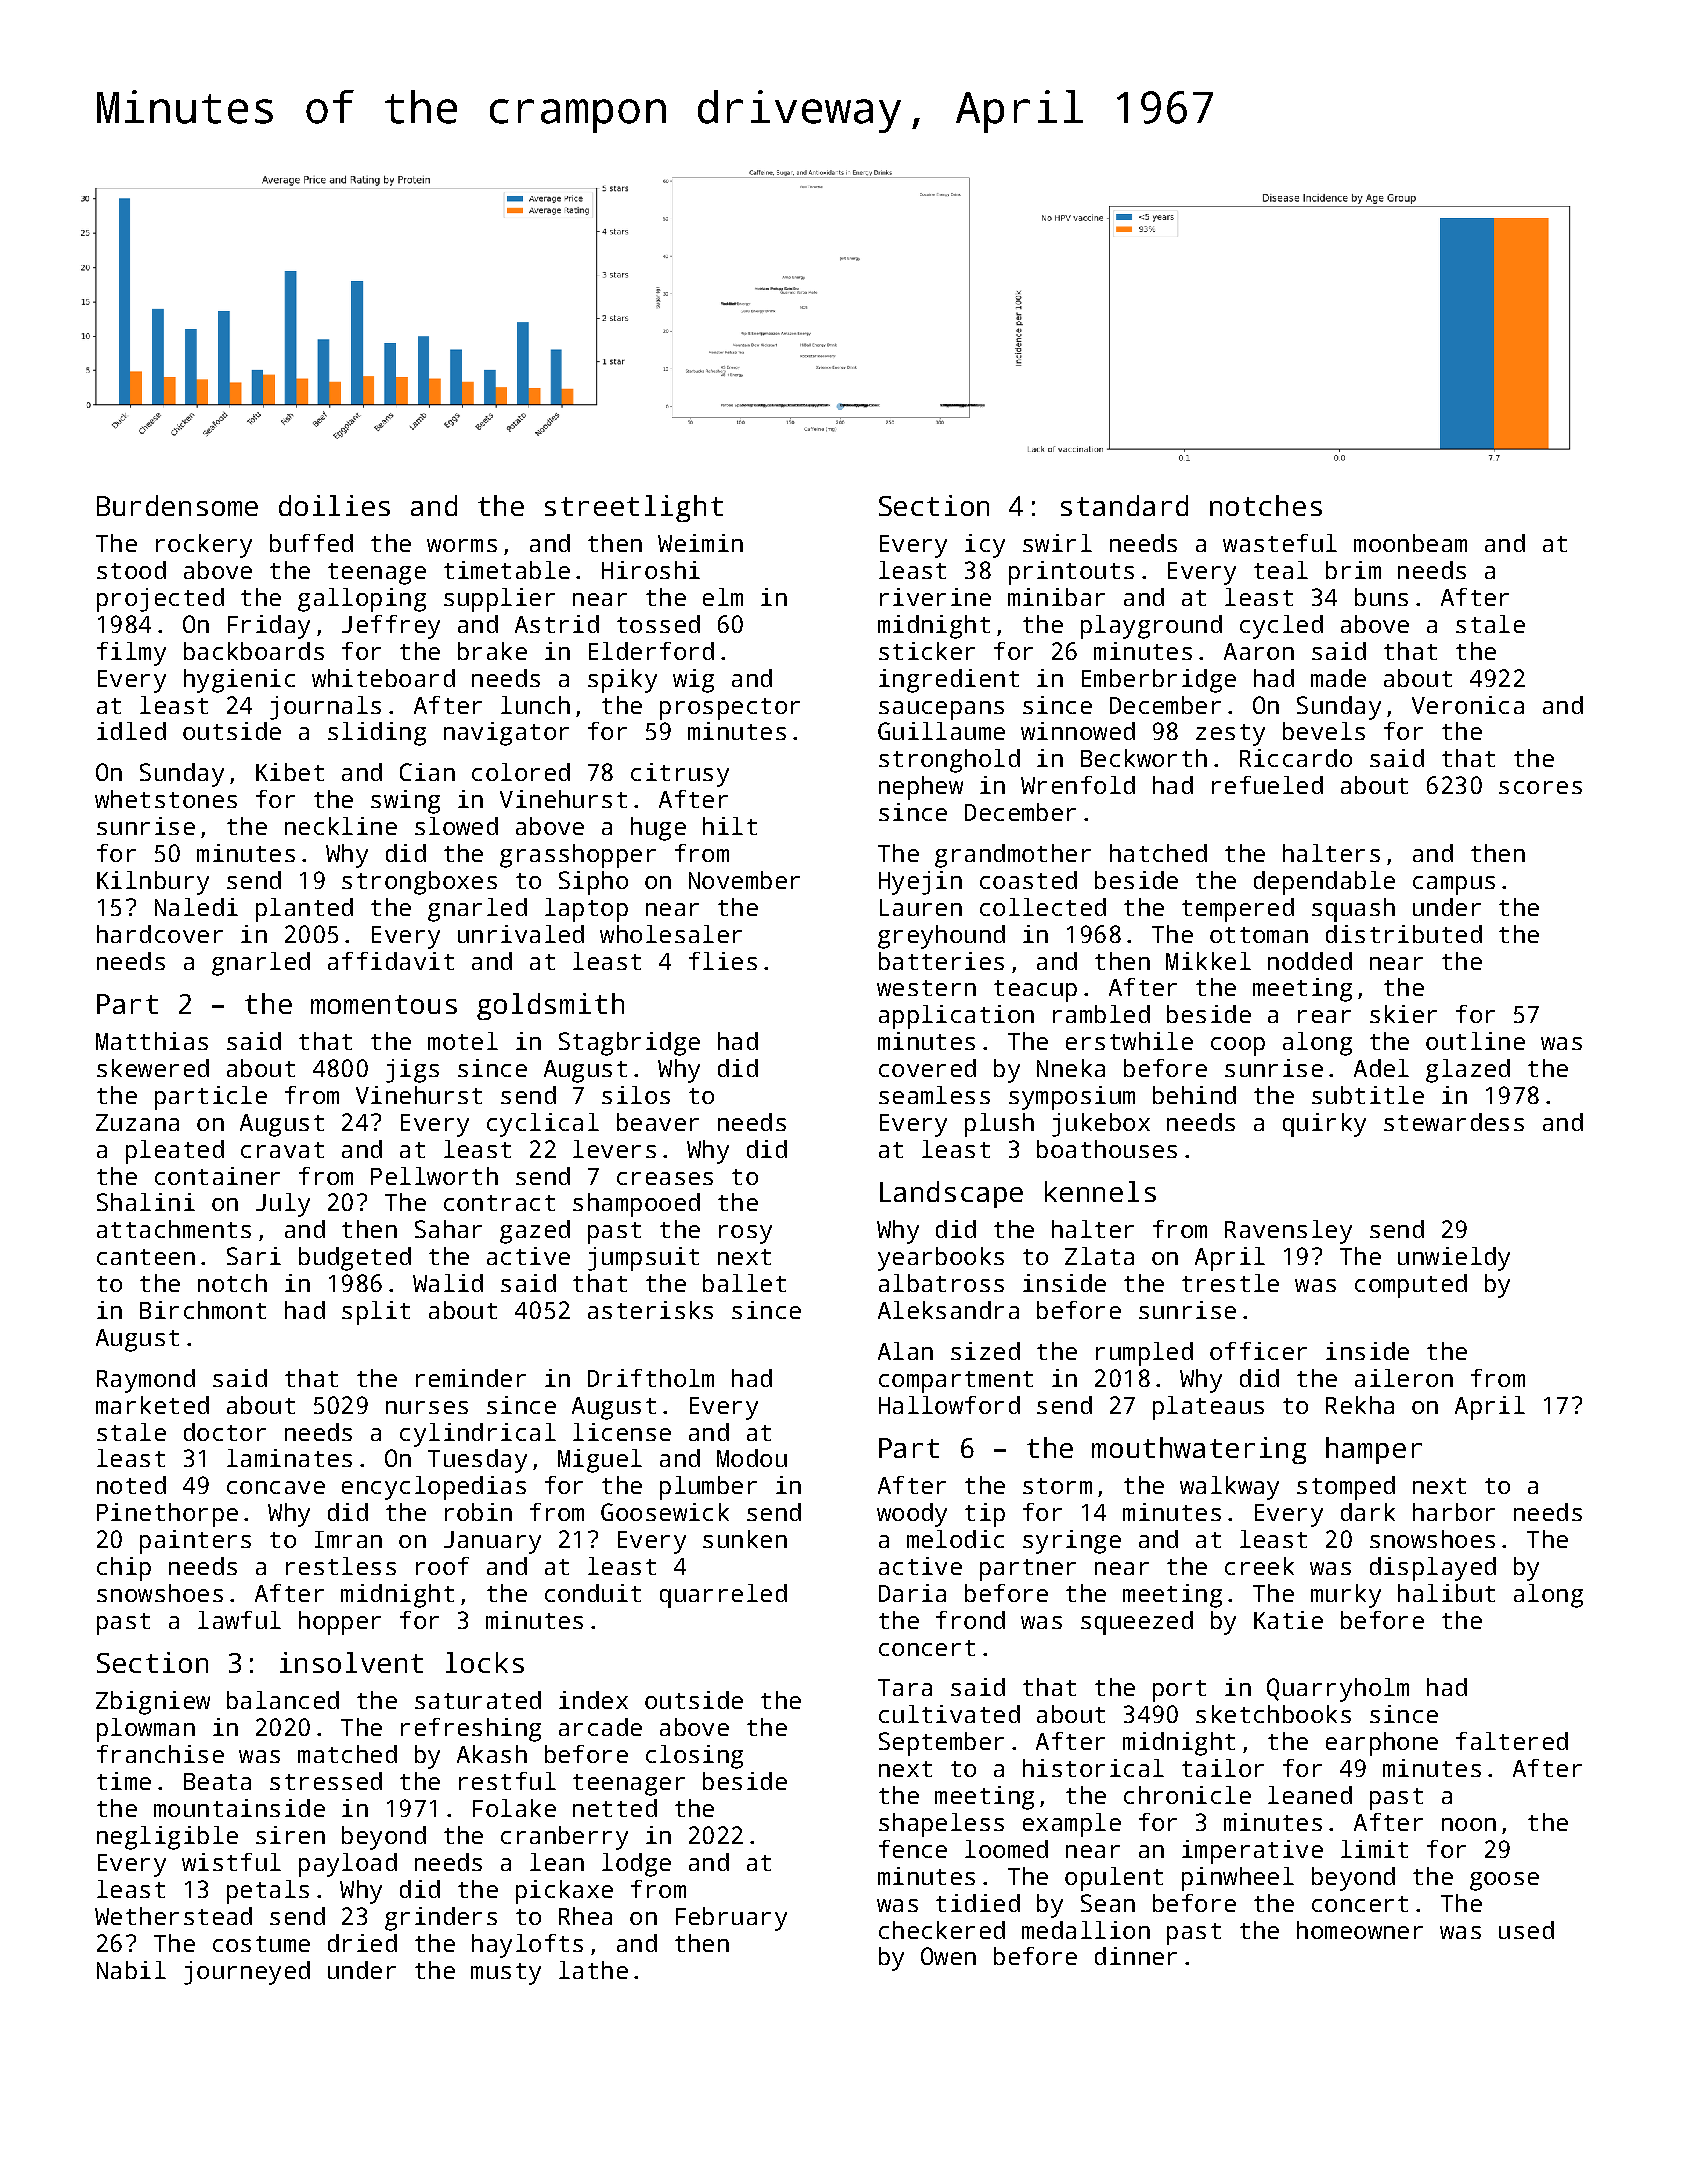 The height and width of the document is (2178, 1683). What do you see at coordinates (941, 710) in the document?
I see `saucepans` at bounding box center [941, 710].
